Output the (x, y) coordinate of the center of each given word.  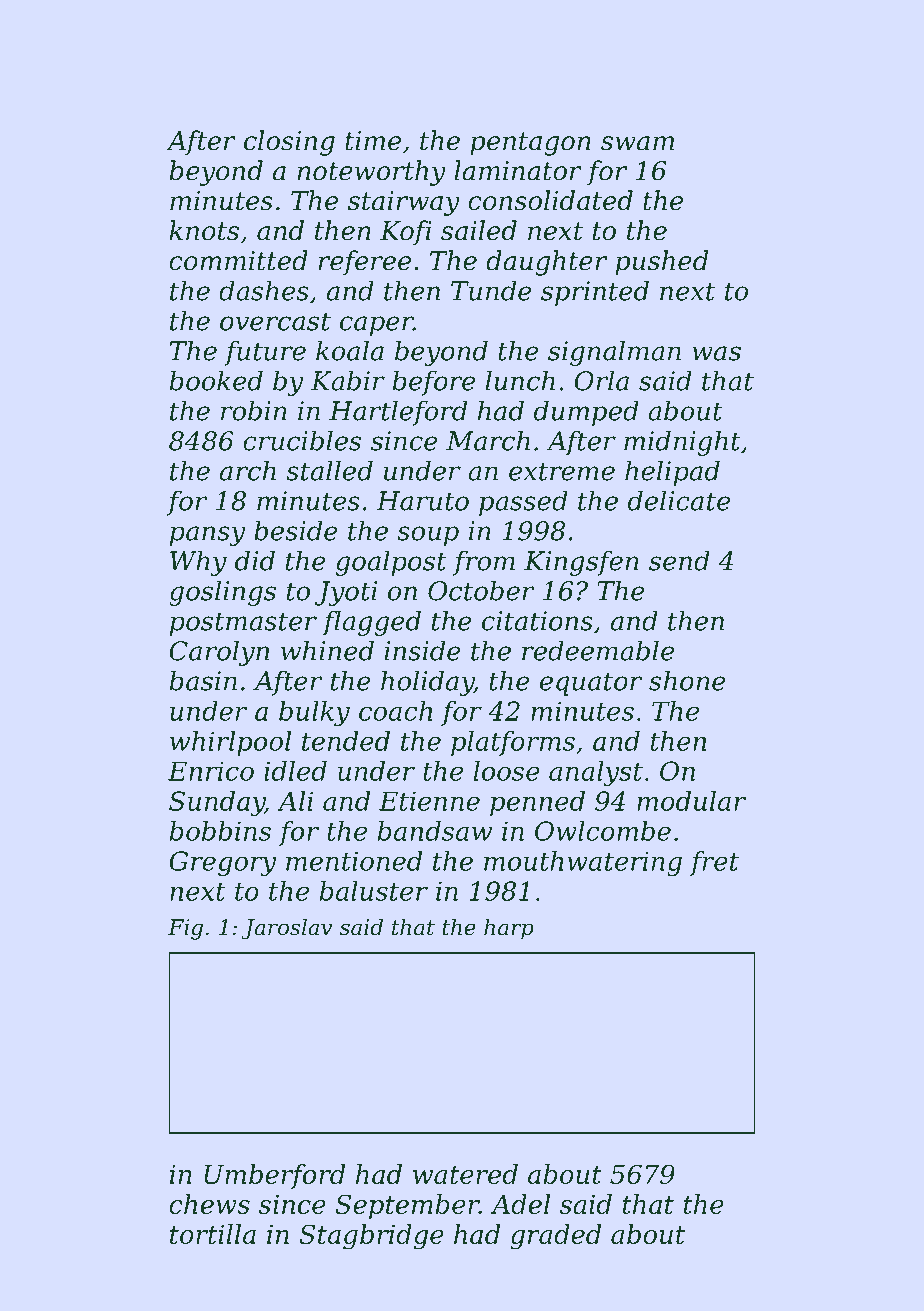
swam (637, 143)
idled (295, 771)
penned (537, 803)
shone (687, 680)
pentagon (530, 144)
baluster (374, 891)
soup (428, 536)
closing (289, 143)
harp (509, 929)
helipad (672, 473)
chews (209, 1204)
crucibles (302, 440)
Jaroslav (287, 929)
